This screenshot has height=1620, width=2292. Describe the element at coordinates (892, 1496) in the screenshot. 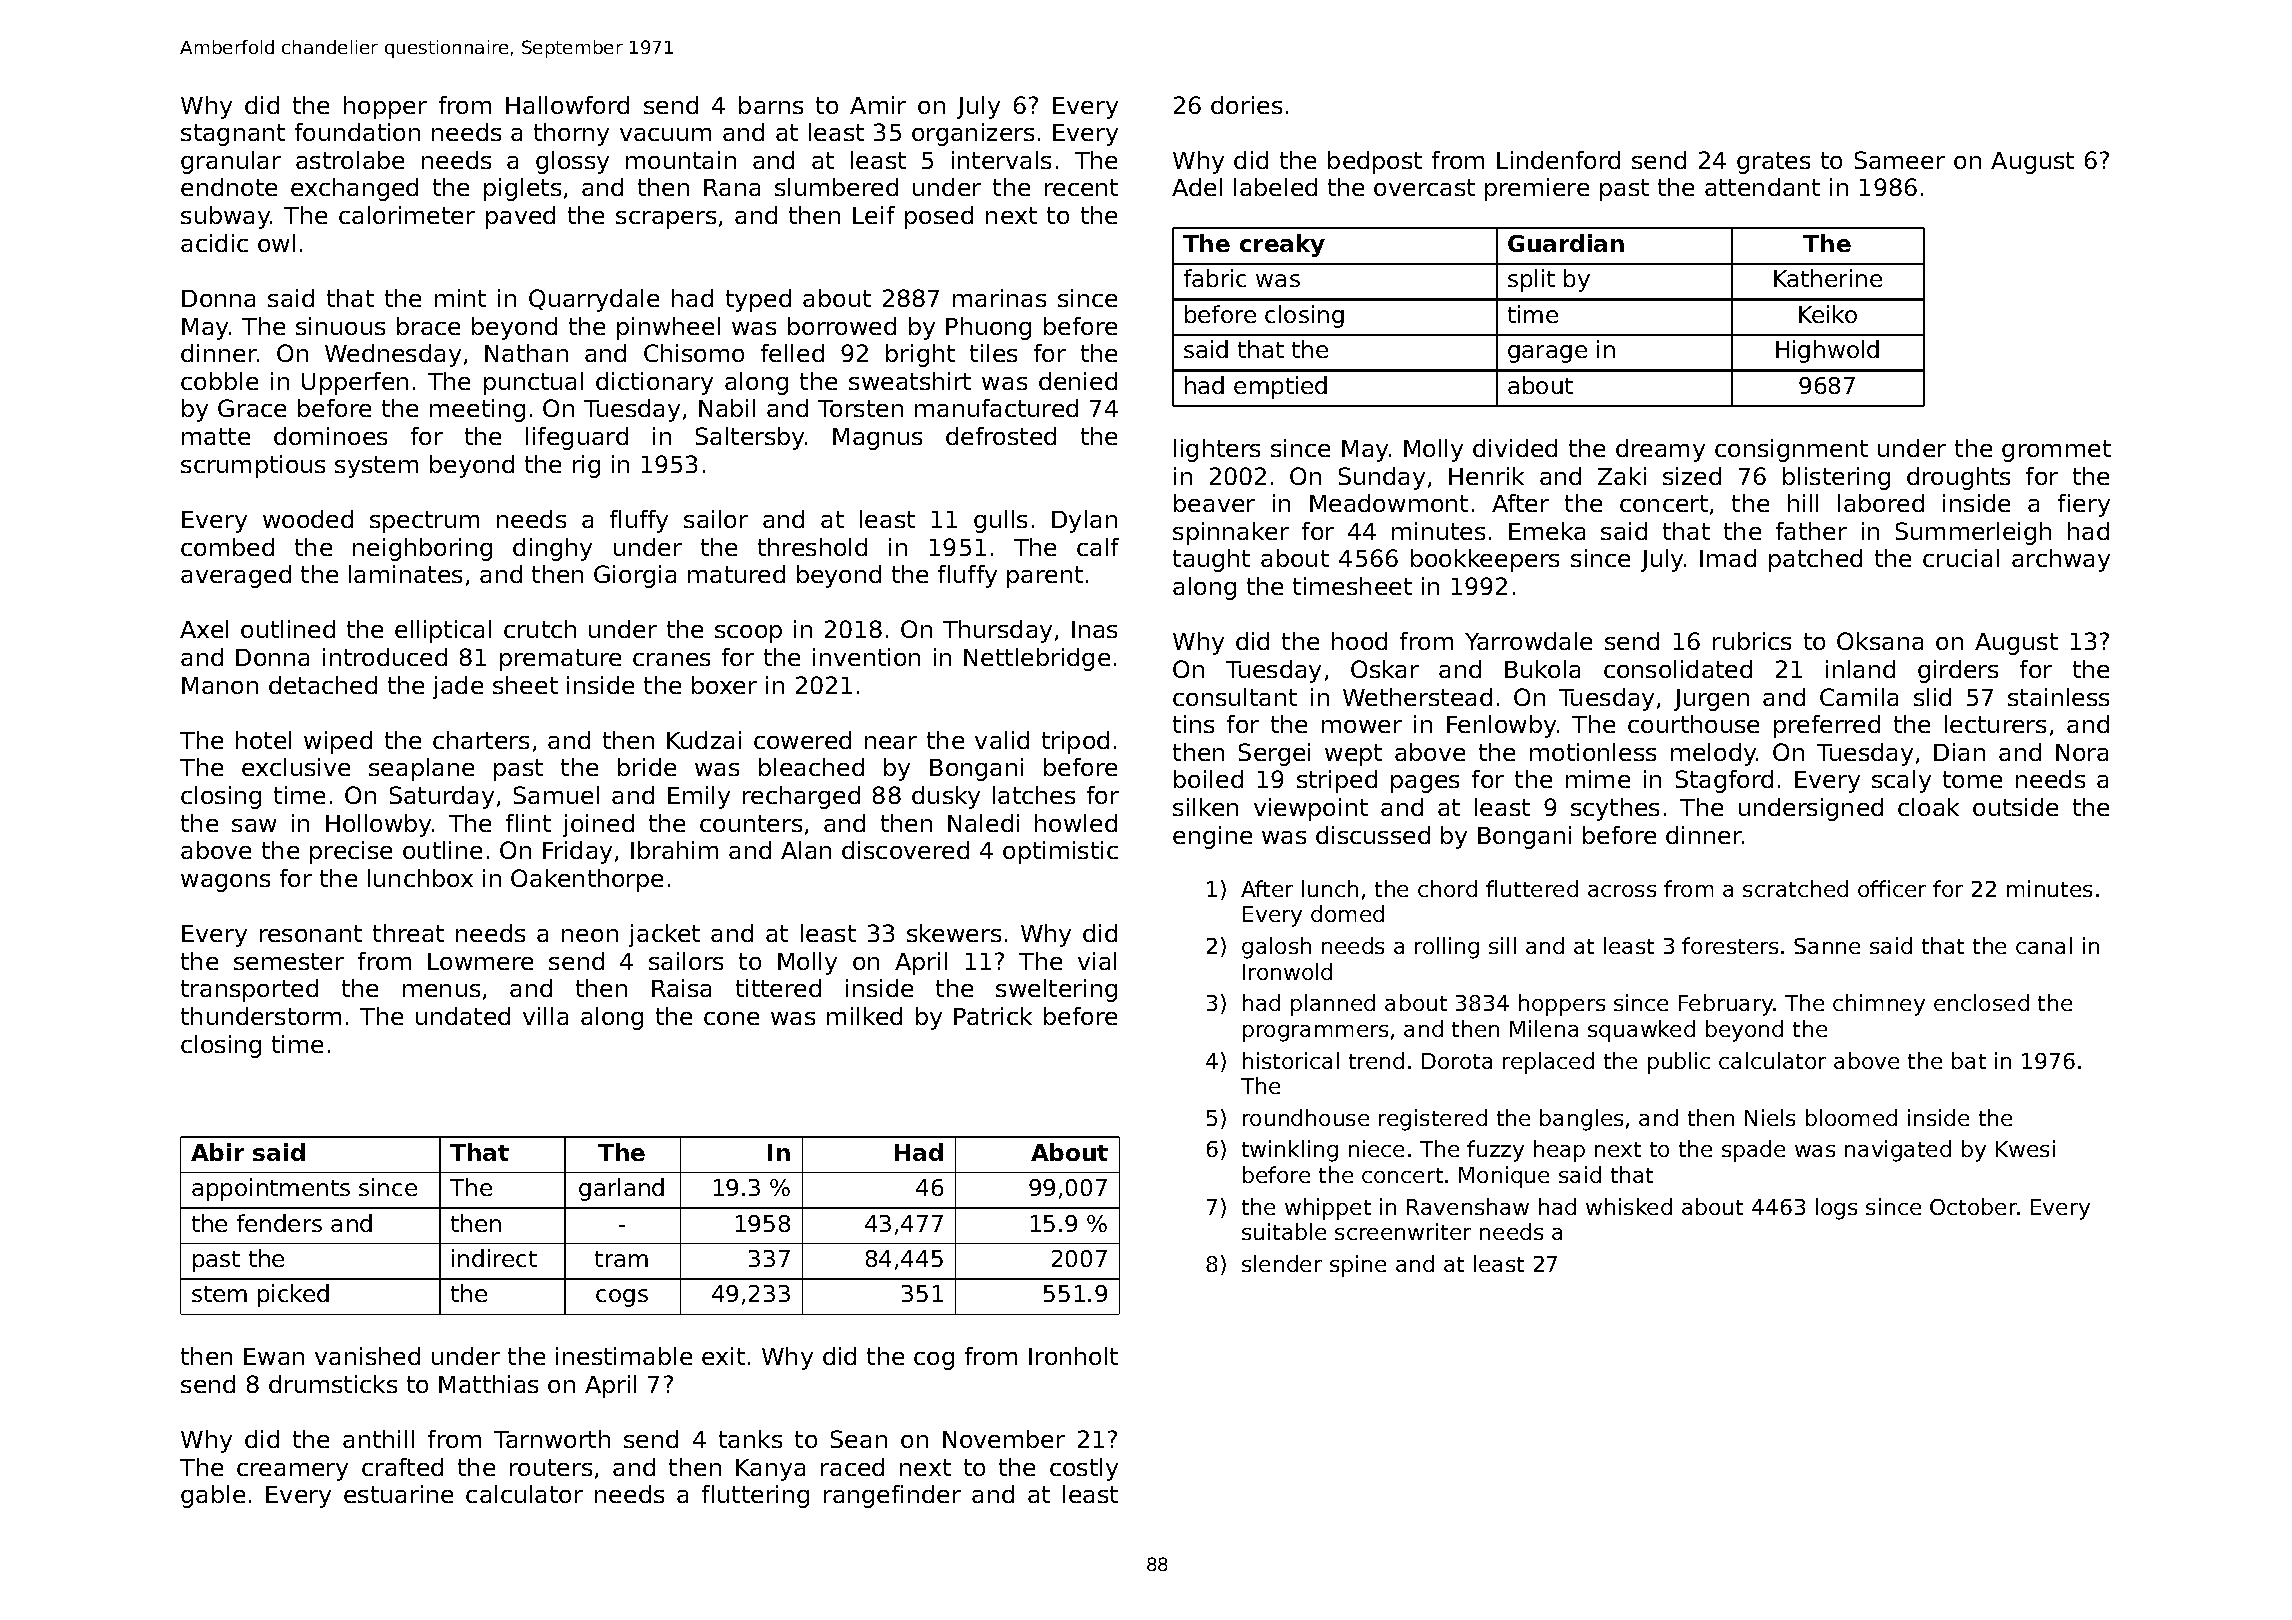

I see `rangefinder` at that location.
